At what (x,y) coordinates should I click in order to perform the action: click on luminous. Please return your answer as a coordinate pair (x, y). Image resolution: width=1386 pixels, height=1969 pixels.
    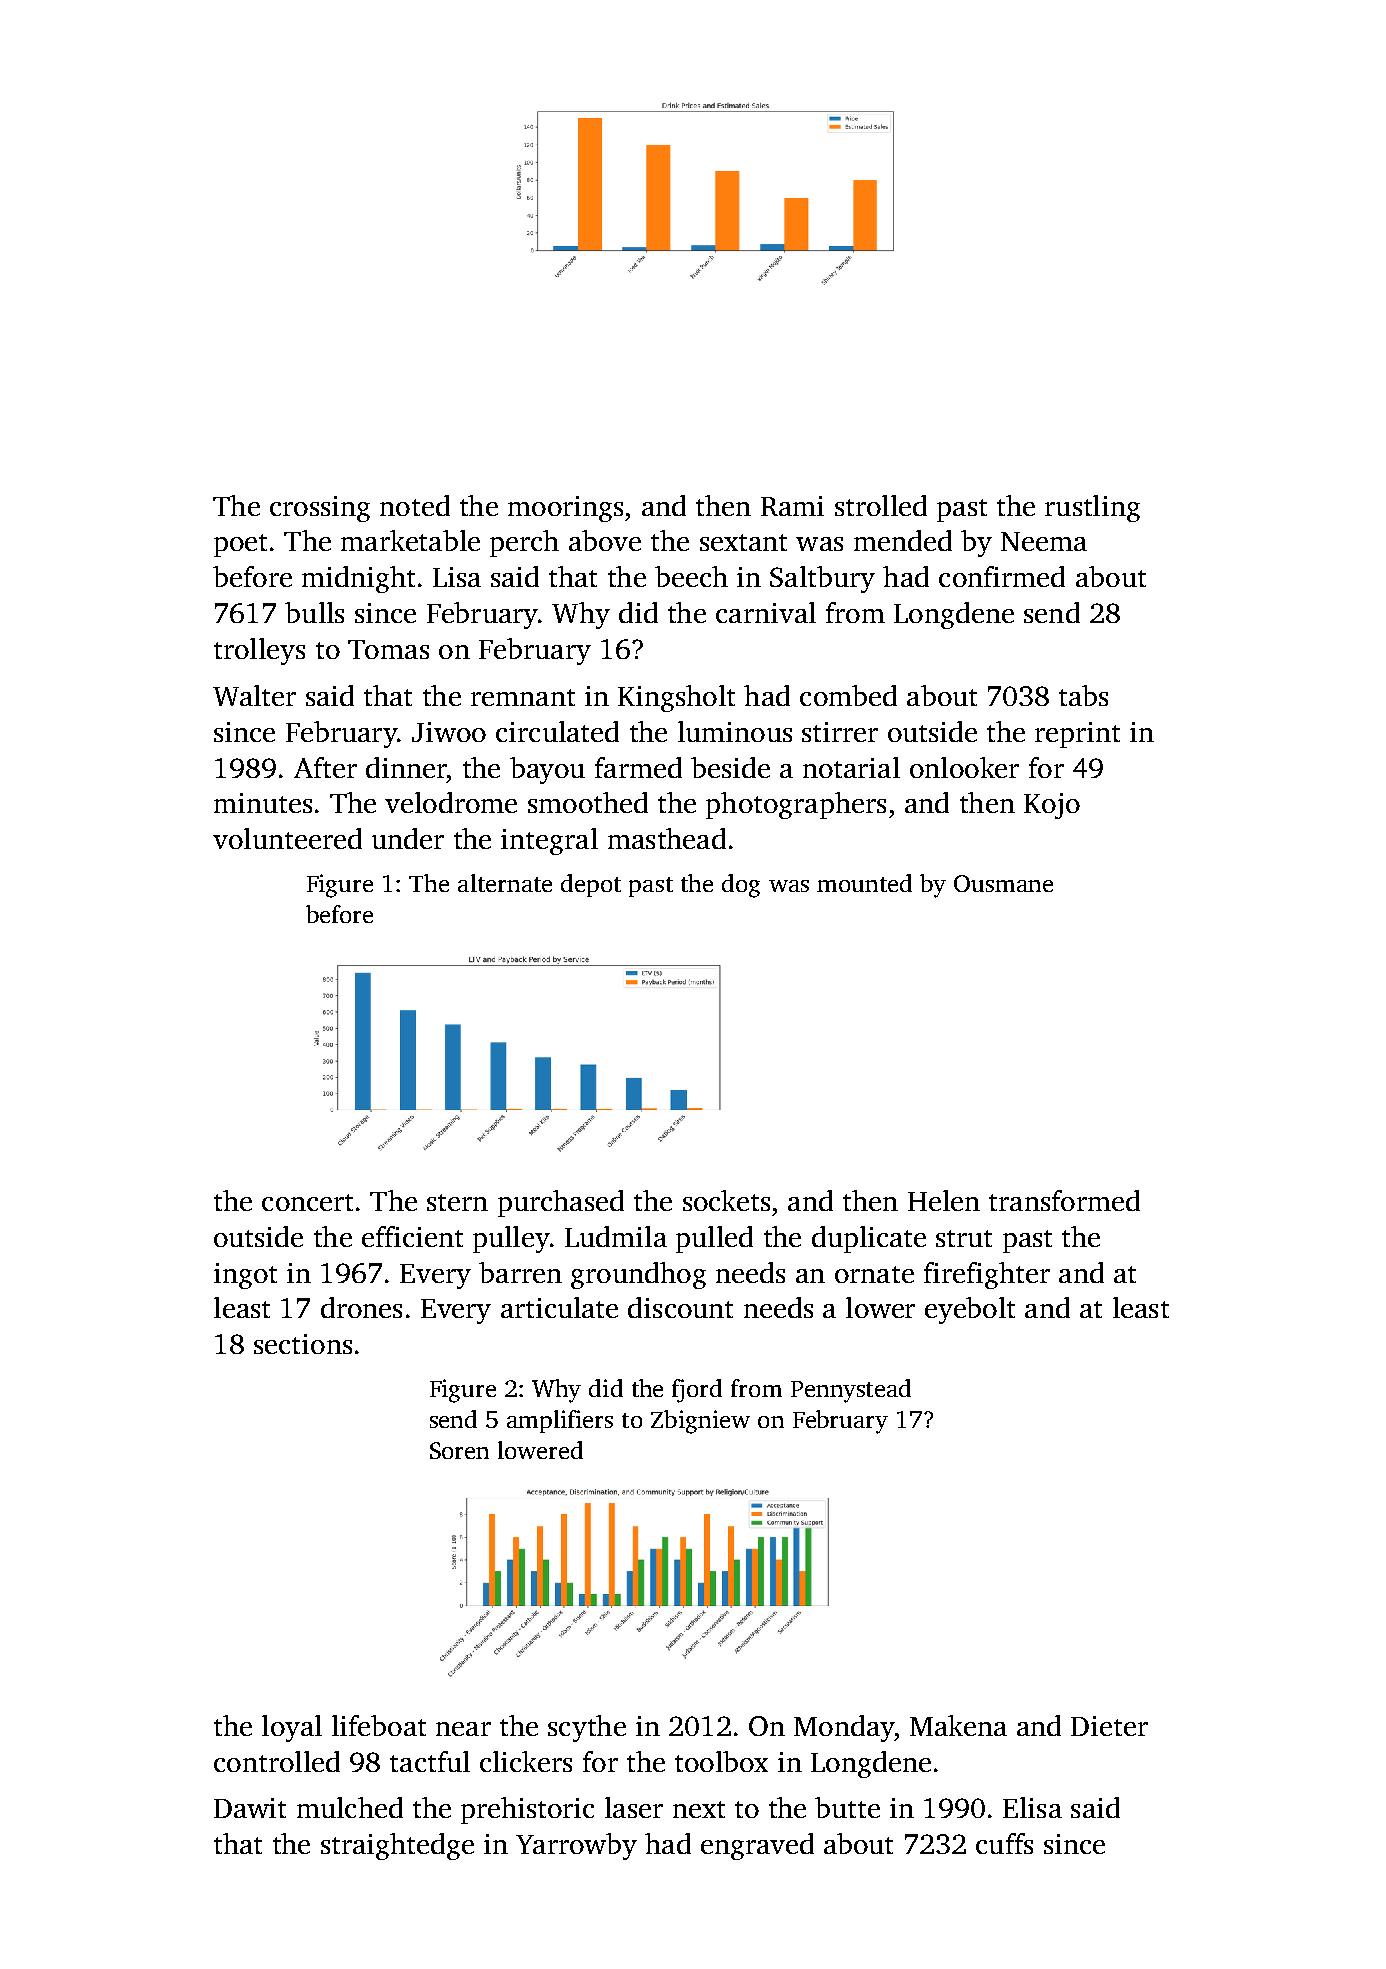
    Looking at the image, I should click on (735, 731).
